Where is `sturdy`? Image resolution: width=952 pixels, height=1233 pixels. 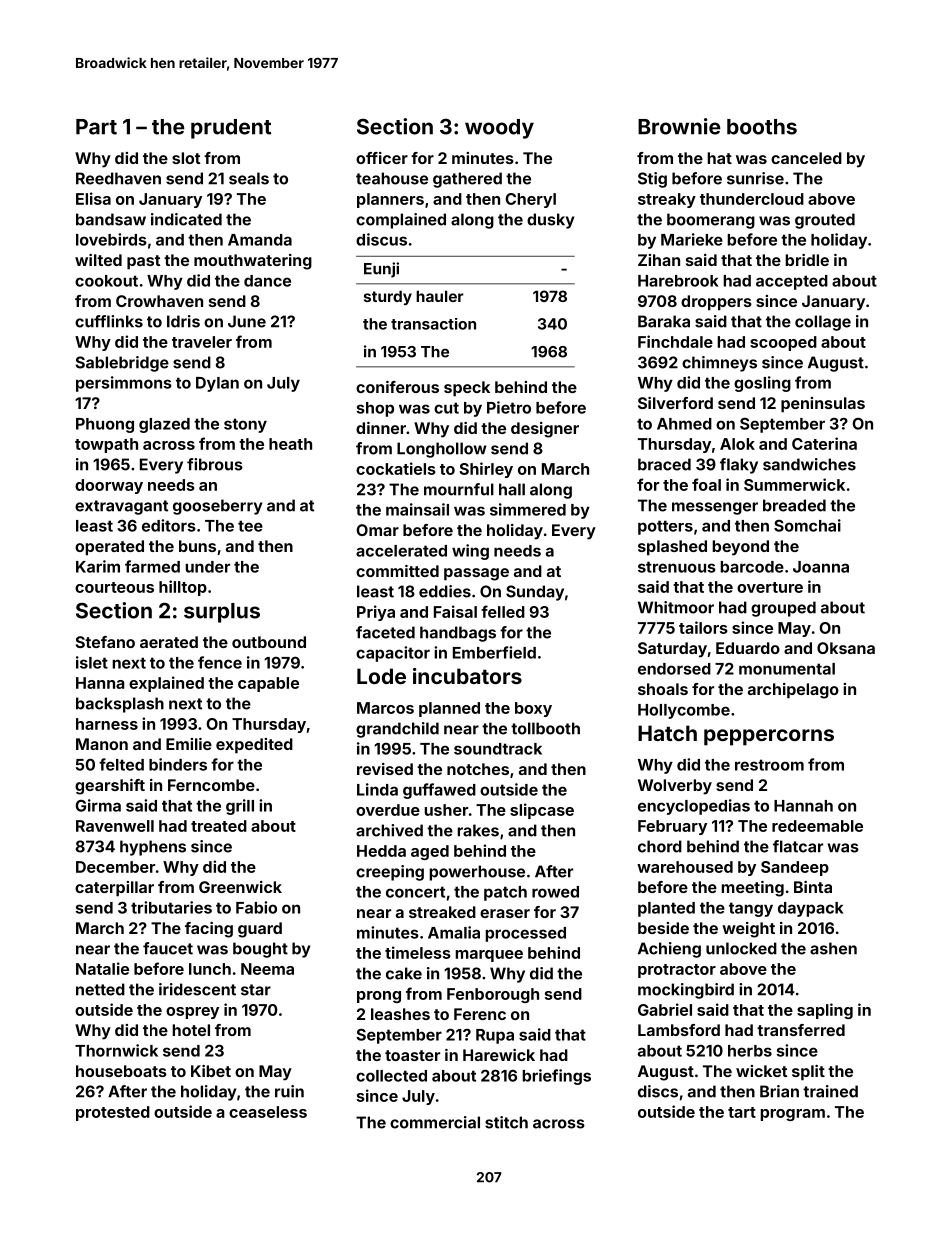 sturdy is located at coordinates (388, 297).
